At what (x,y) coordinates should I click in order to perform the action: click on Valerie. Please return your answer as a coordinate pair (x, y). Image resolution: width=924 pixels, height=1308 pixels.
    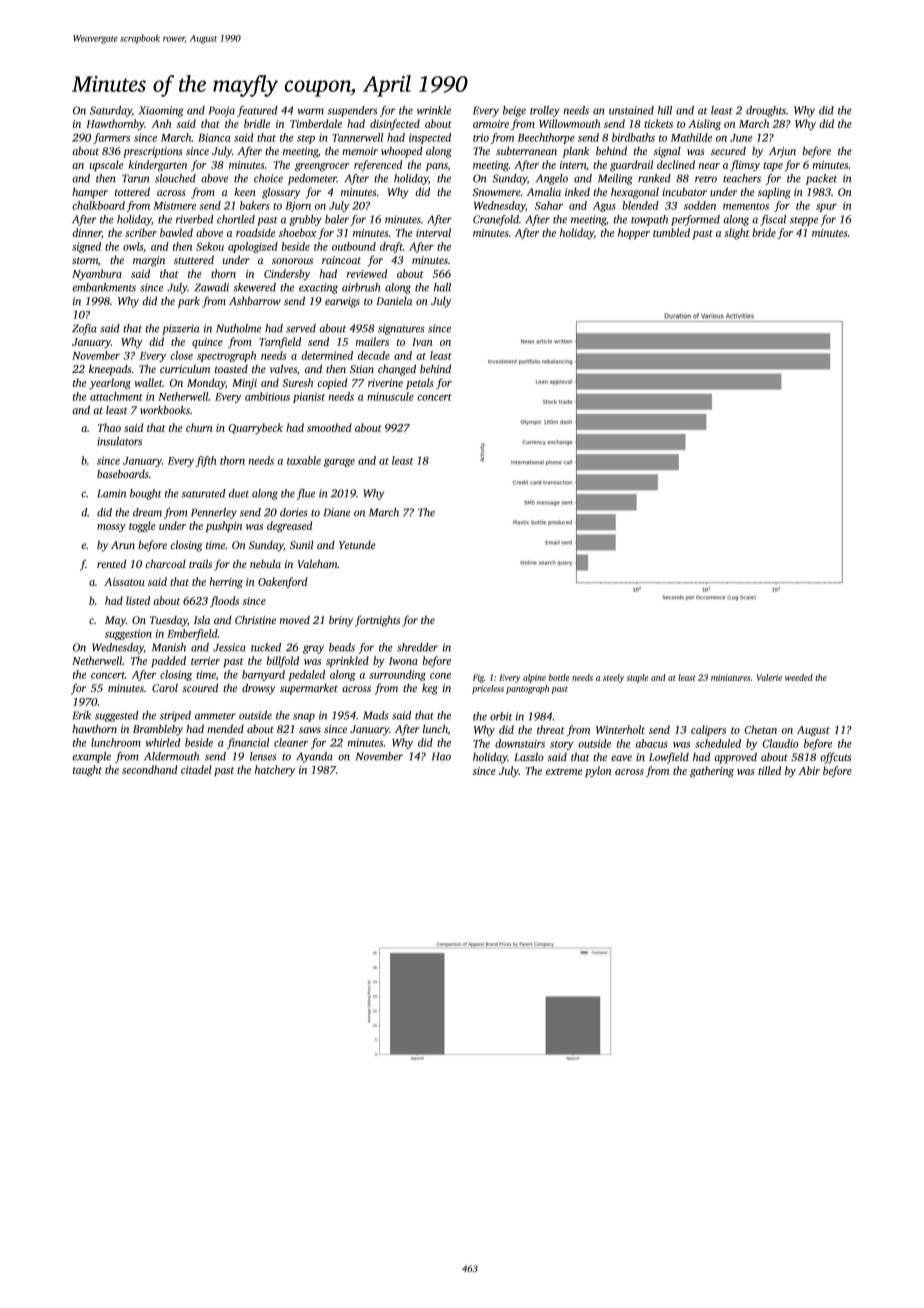
    Looking at the image, I should click on (769, 677).
